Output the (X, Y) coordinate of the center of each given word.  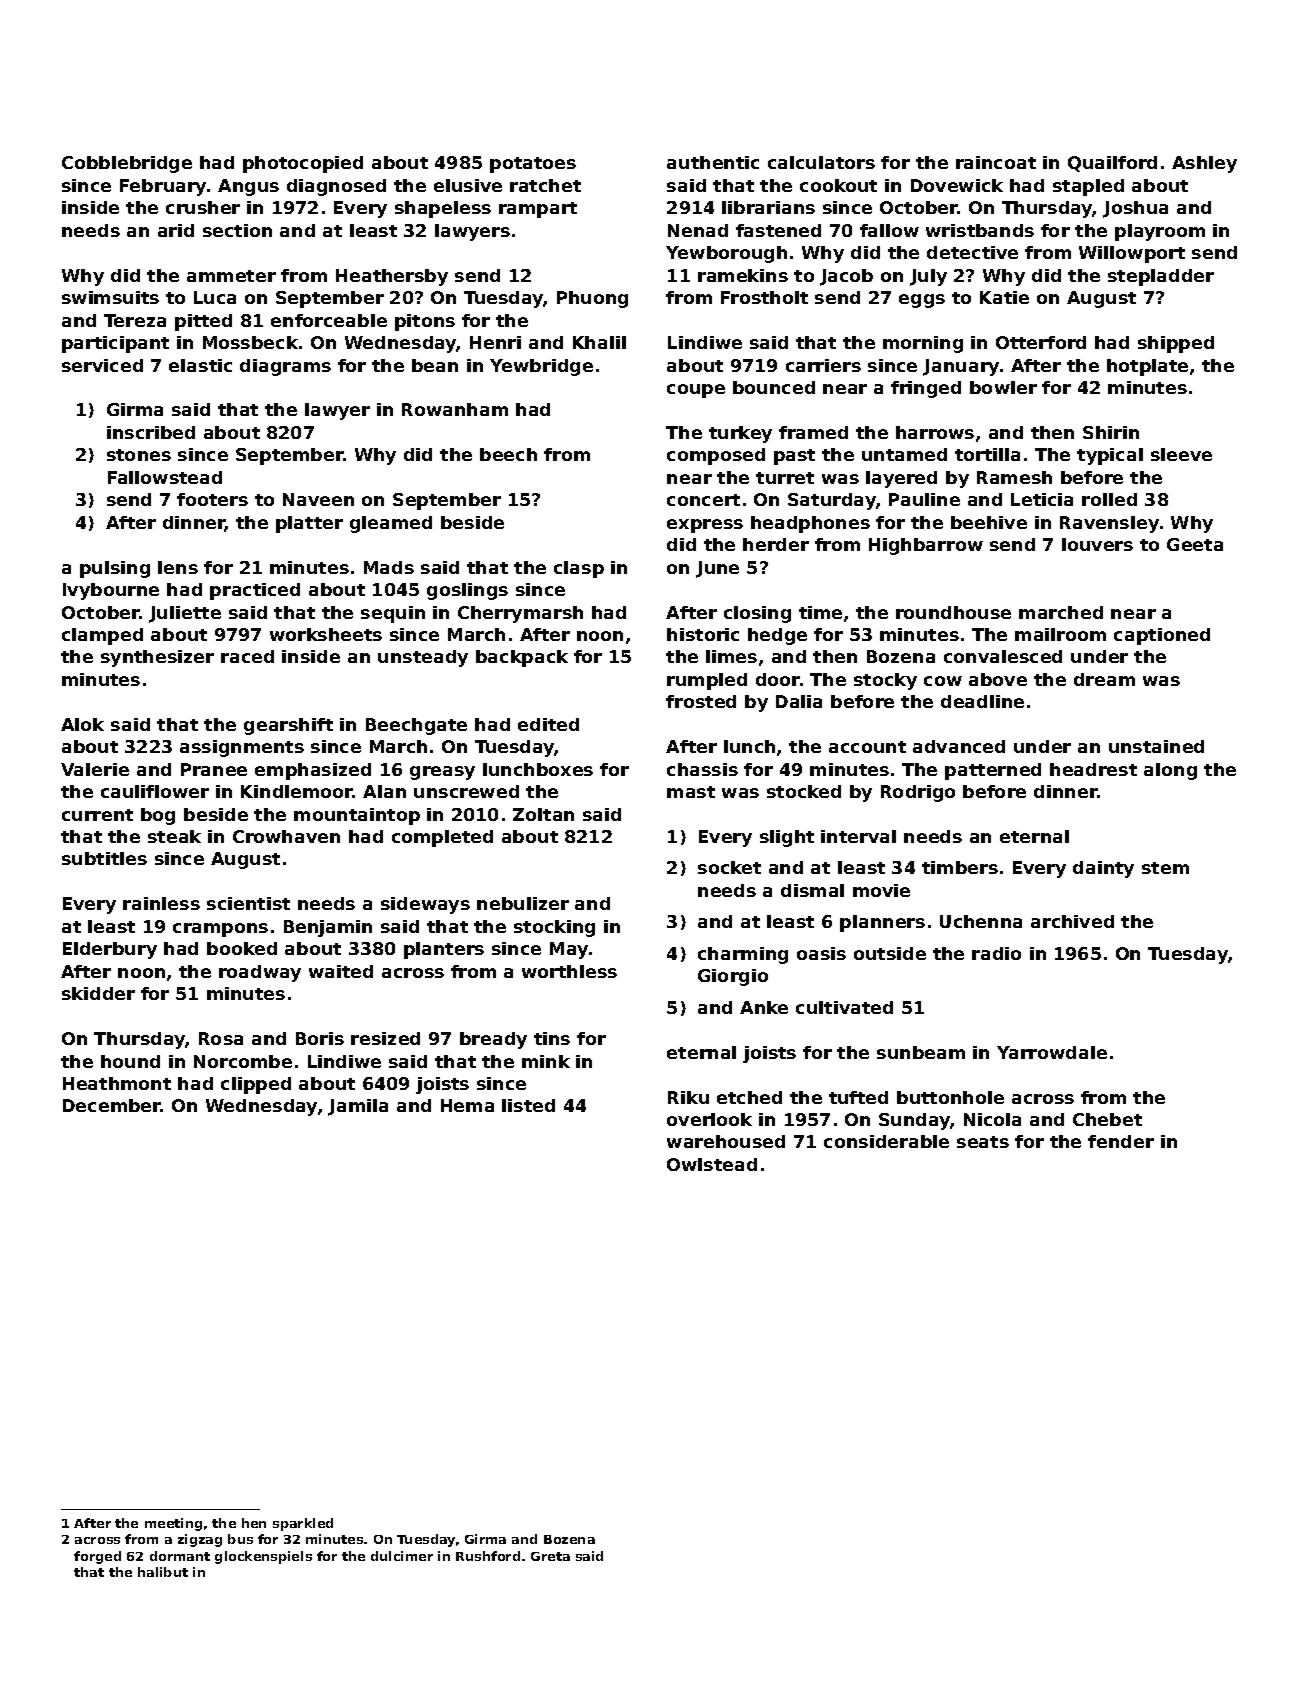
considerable (886, 1141)
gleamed (391, 524)
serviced (102, 365)
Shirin (1111, 432)
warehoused (726, 1141)
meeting (173, 1524)
